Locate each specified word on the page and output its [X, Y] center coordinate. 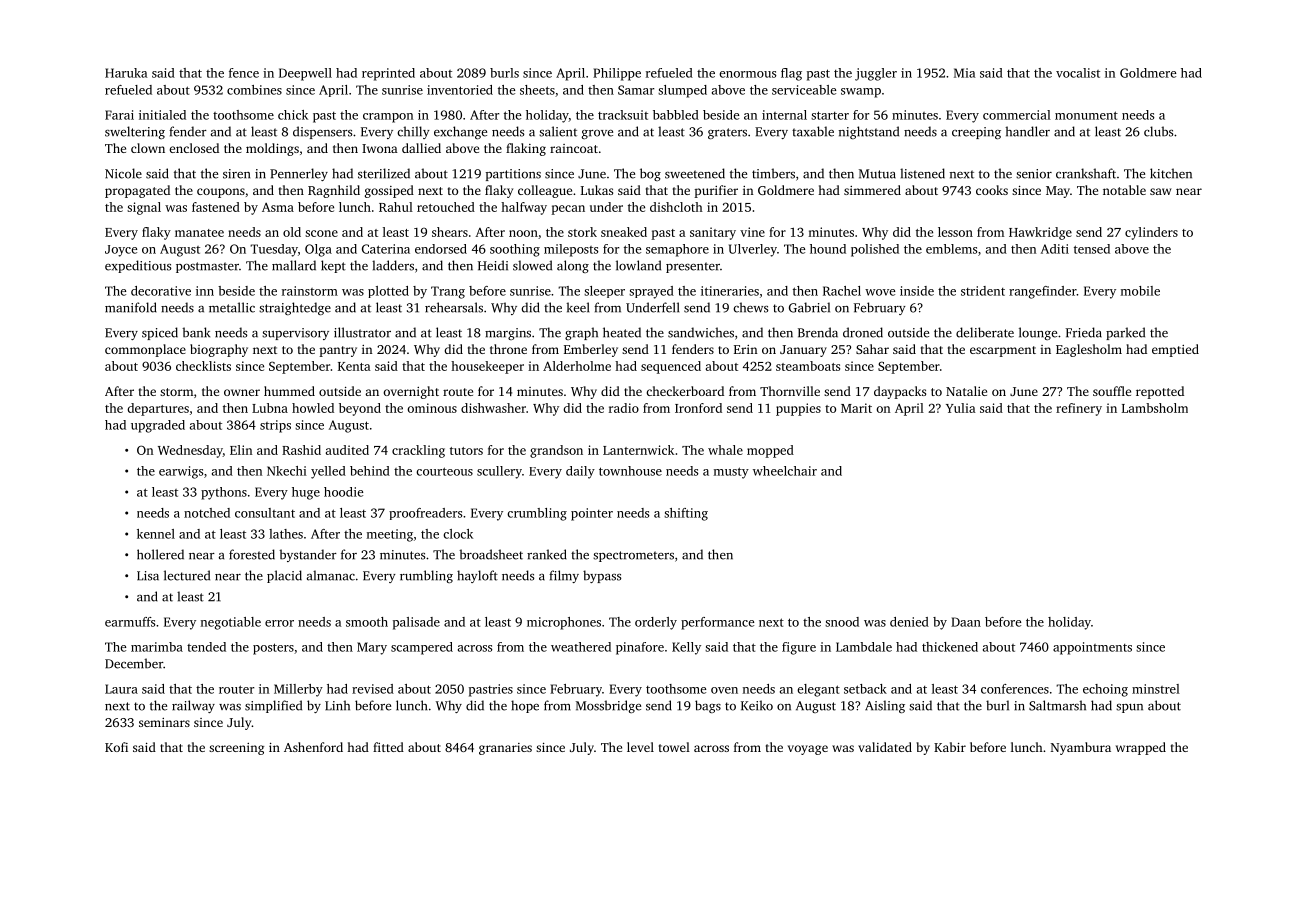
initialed [162, 115]
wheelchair [785, 471]
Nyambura [1081, 748]
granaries [505, 749]
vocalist [1078, 73]
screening [236, 749]
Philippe [617, 74]
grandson [556, 451]
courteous [444, 471]
